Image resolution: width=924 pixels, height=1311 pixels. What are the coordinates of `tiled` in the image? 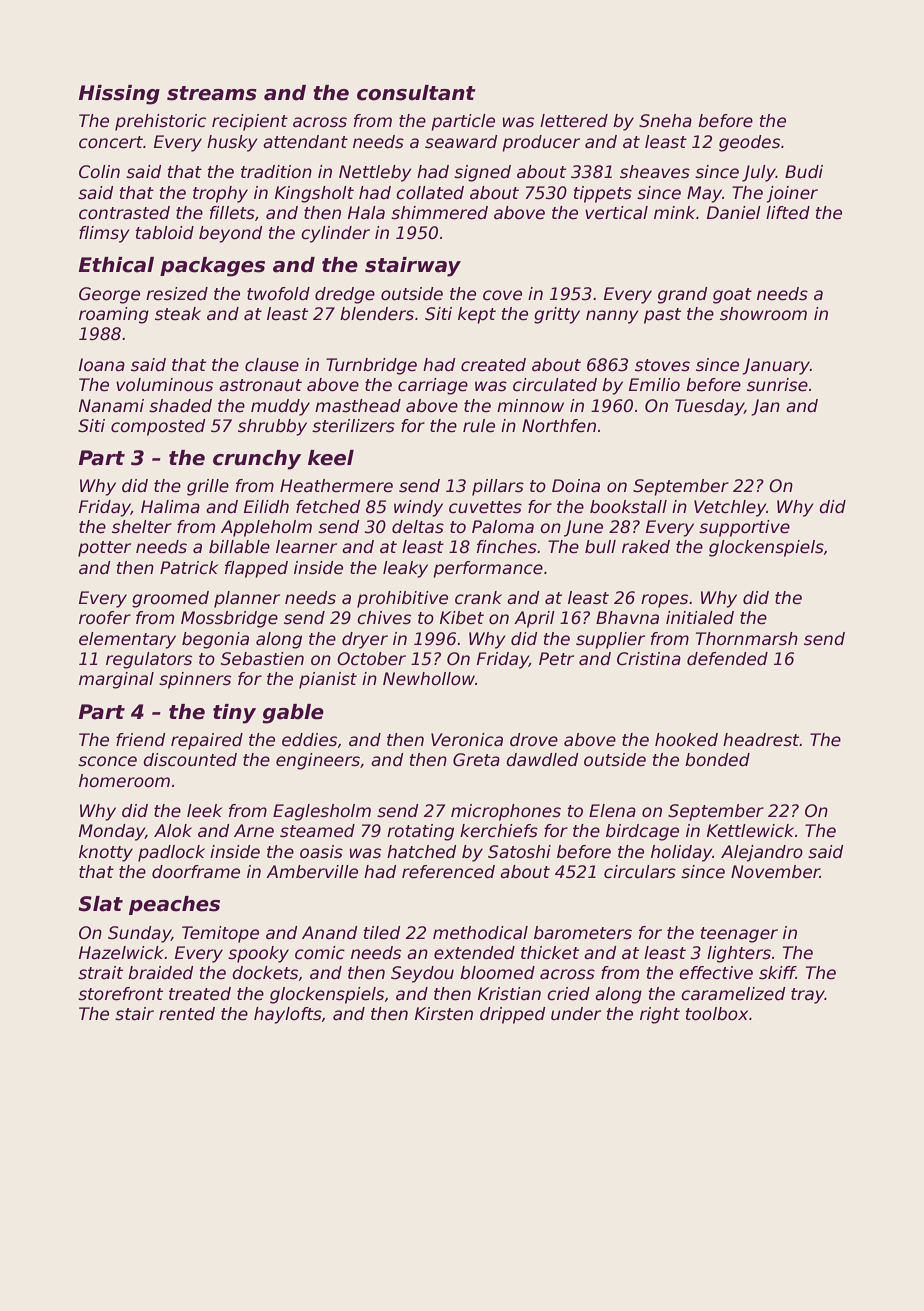 It's located at (382, 933).
